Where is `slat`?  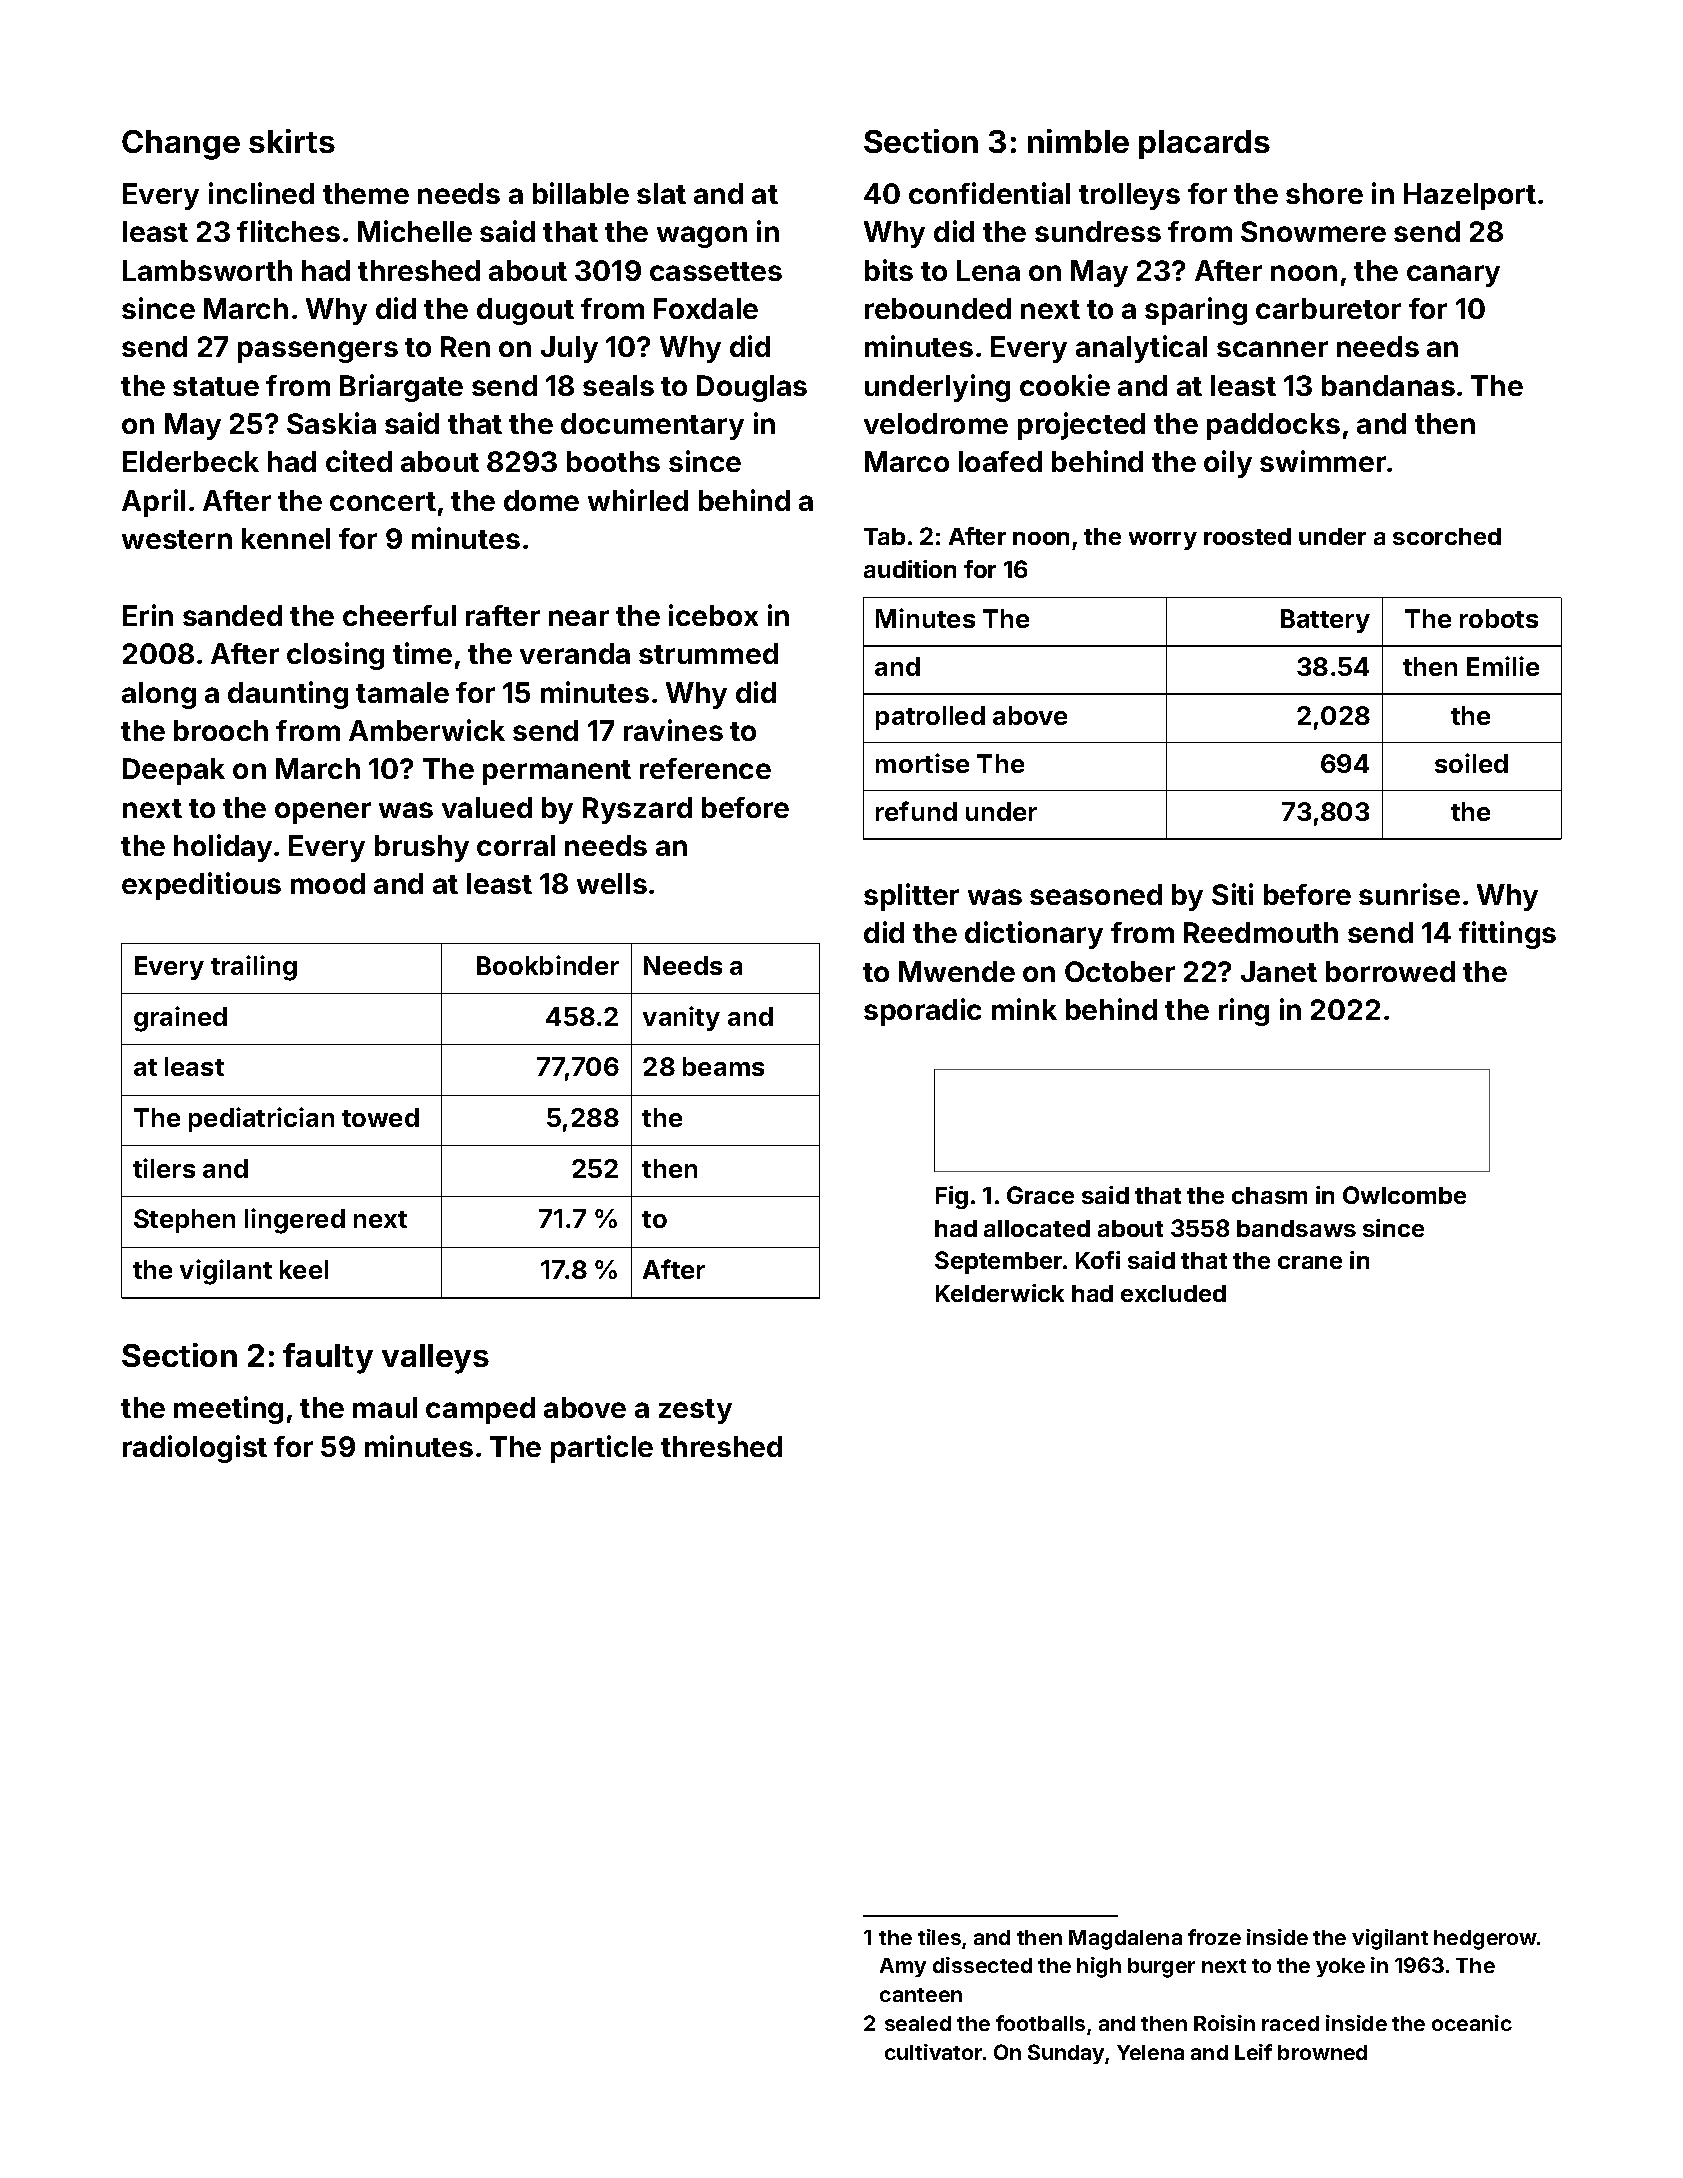
slat is located at coordinates (661, 193).
